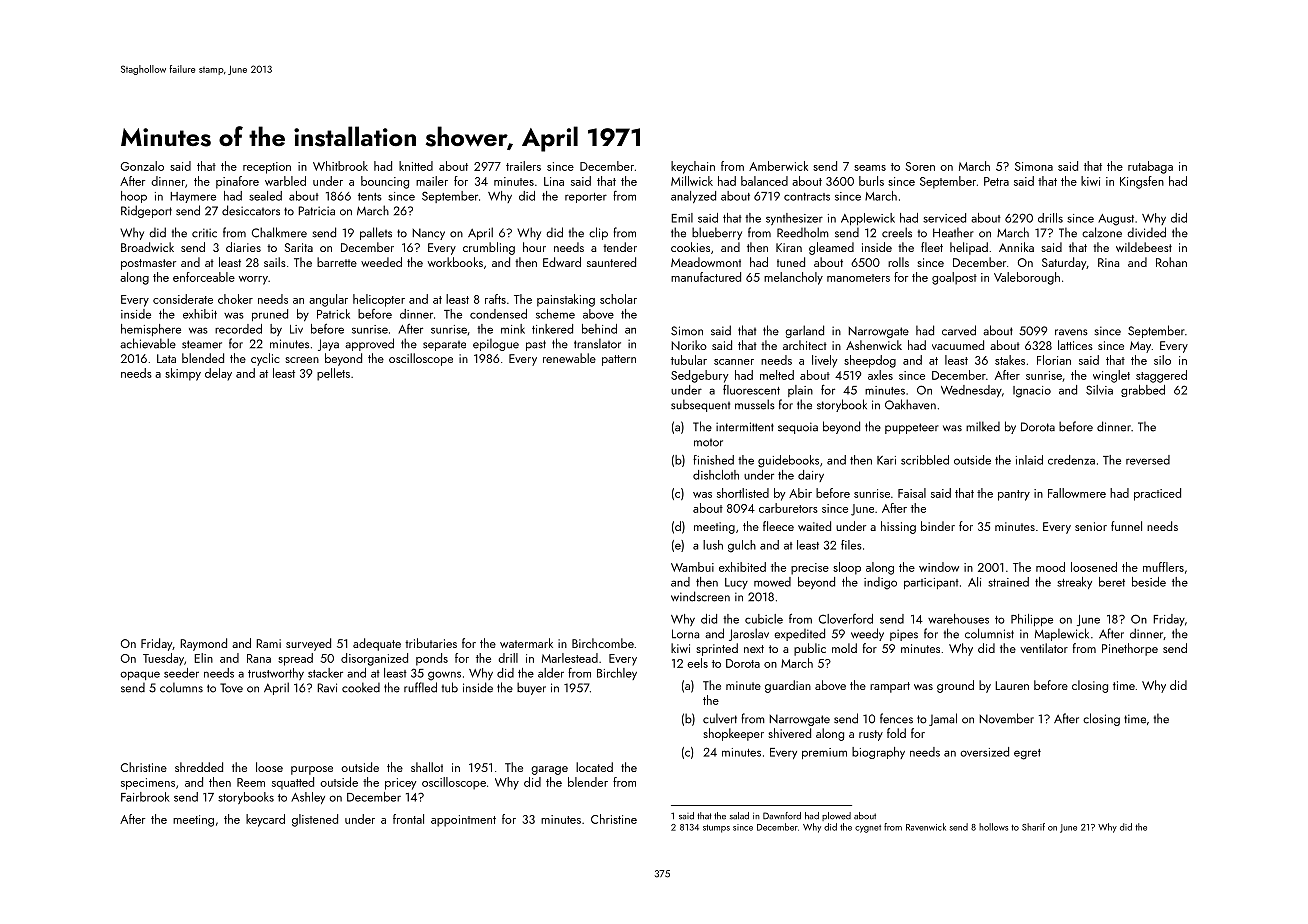  I want to click on lush, so click(713, 545).
